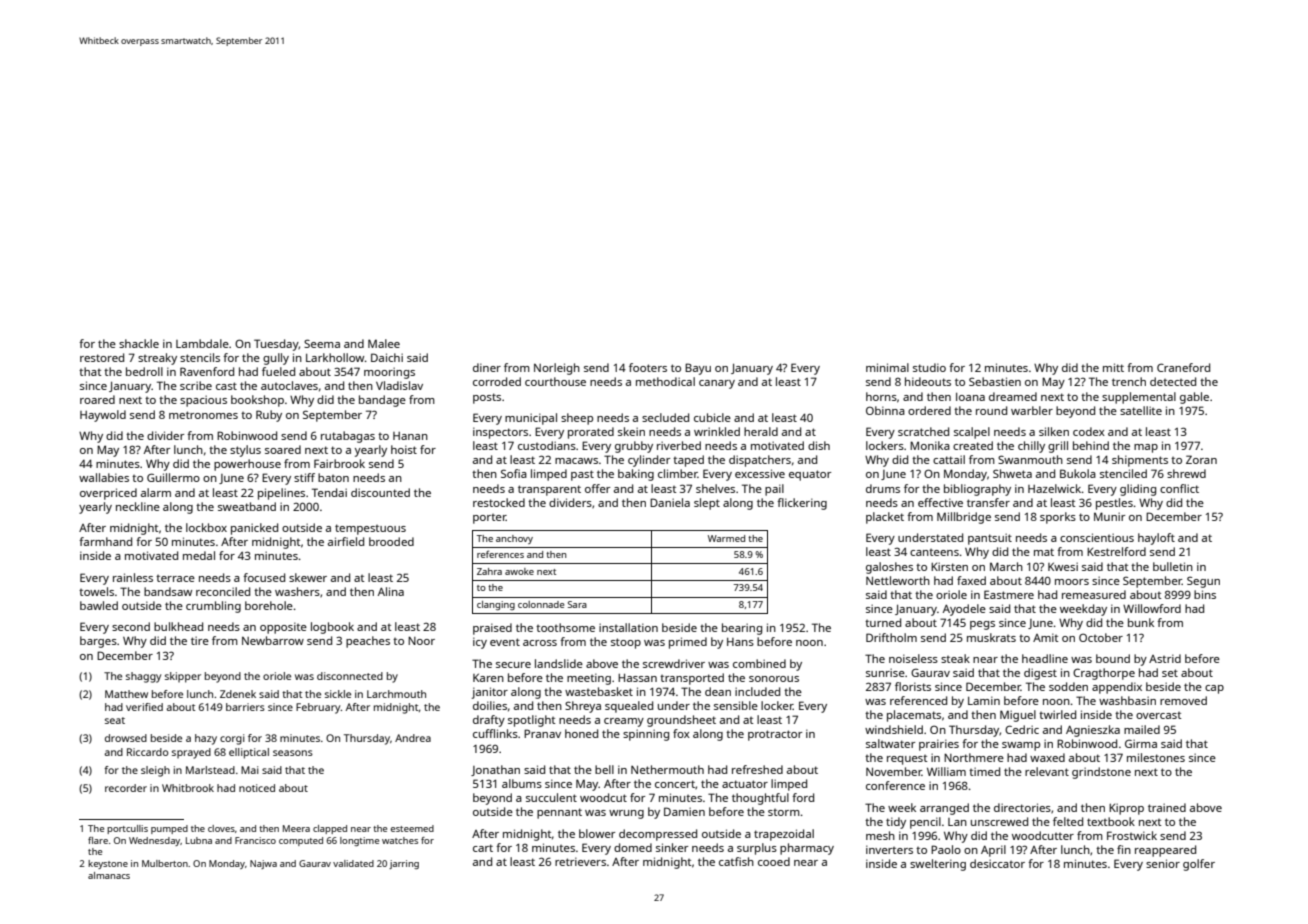 This document has width=1308, height=924. I want to click on Amit, so click(1046, 637).
